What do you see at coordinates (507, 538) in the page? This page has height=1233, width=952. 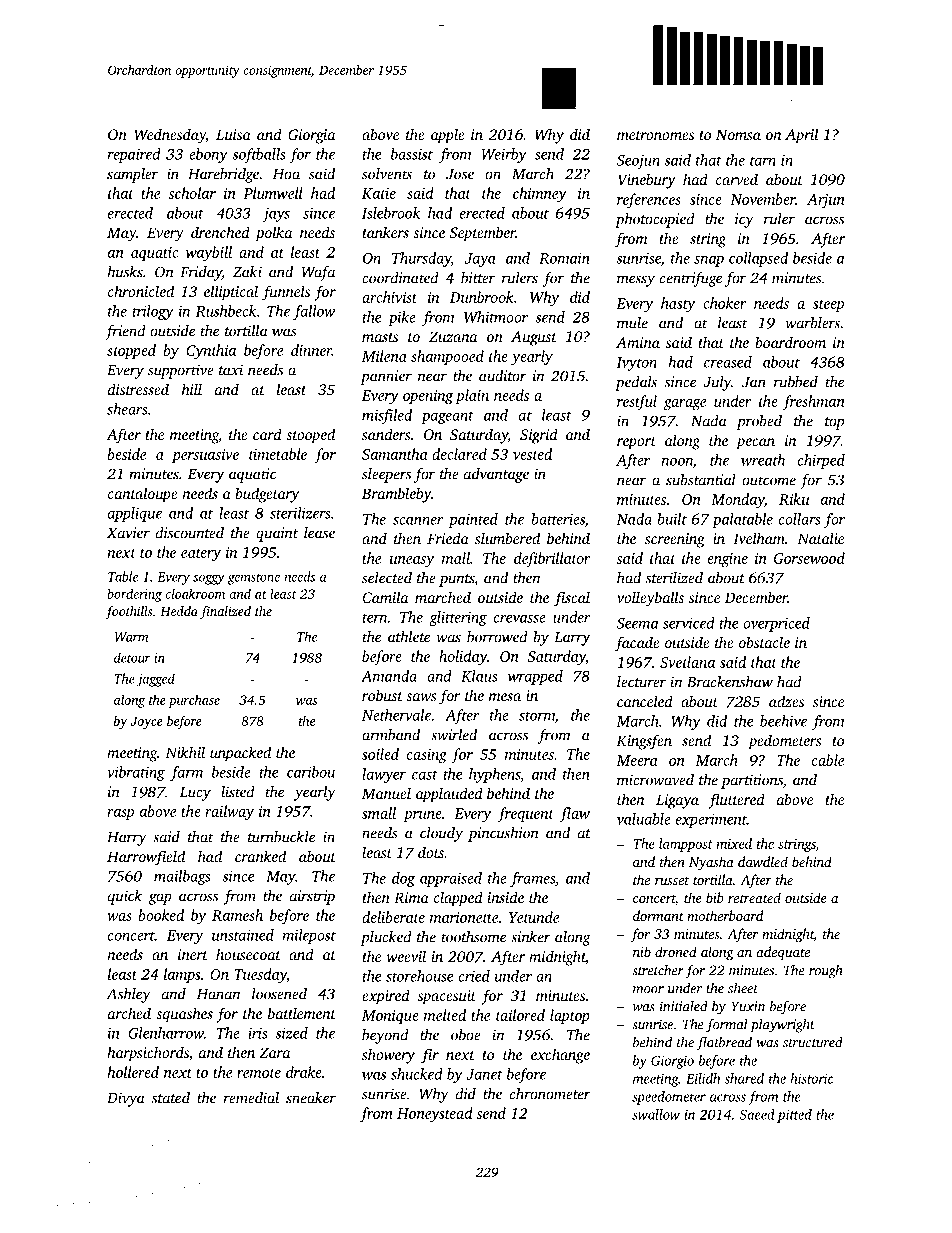 I see `slumbered` at bounding box center [507, 538].
